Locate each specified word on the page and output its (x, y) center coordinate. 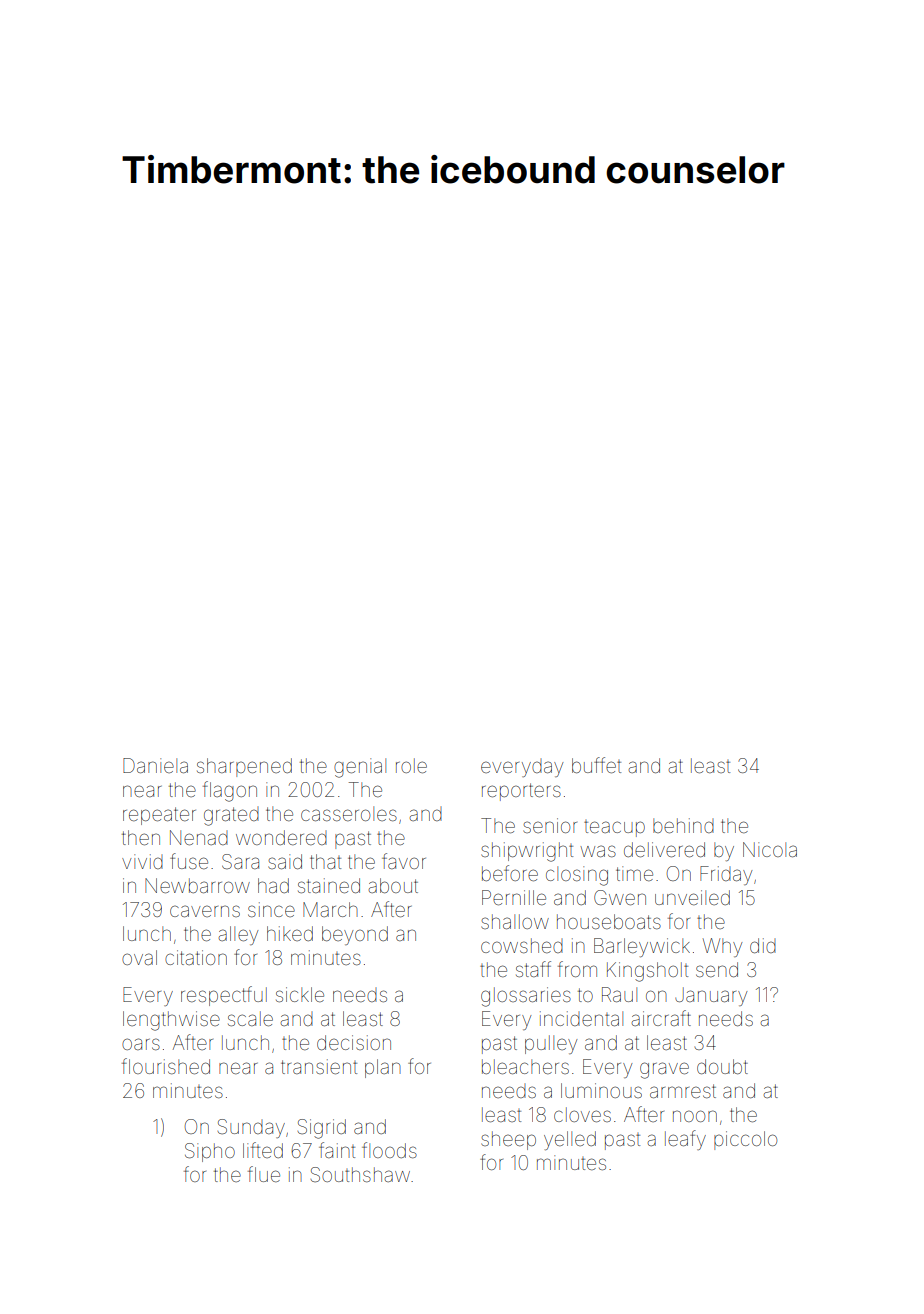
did (763, 945)
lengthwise (171, 1021)
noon (695, 1116)
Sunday (251, 1128)
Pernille (514, 897)
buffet (596, 765)
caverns (205, 911)
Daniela (155, 765)
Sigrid (321, 1129)
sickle (300, 994)
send (717, 969)
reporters (521, 792)
